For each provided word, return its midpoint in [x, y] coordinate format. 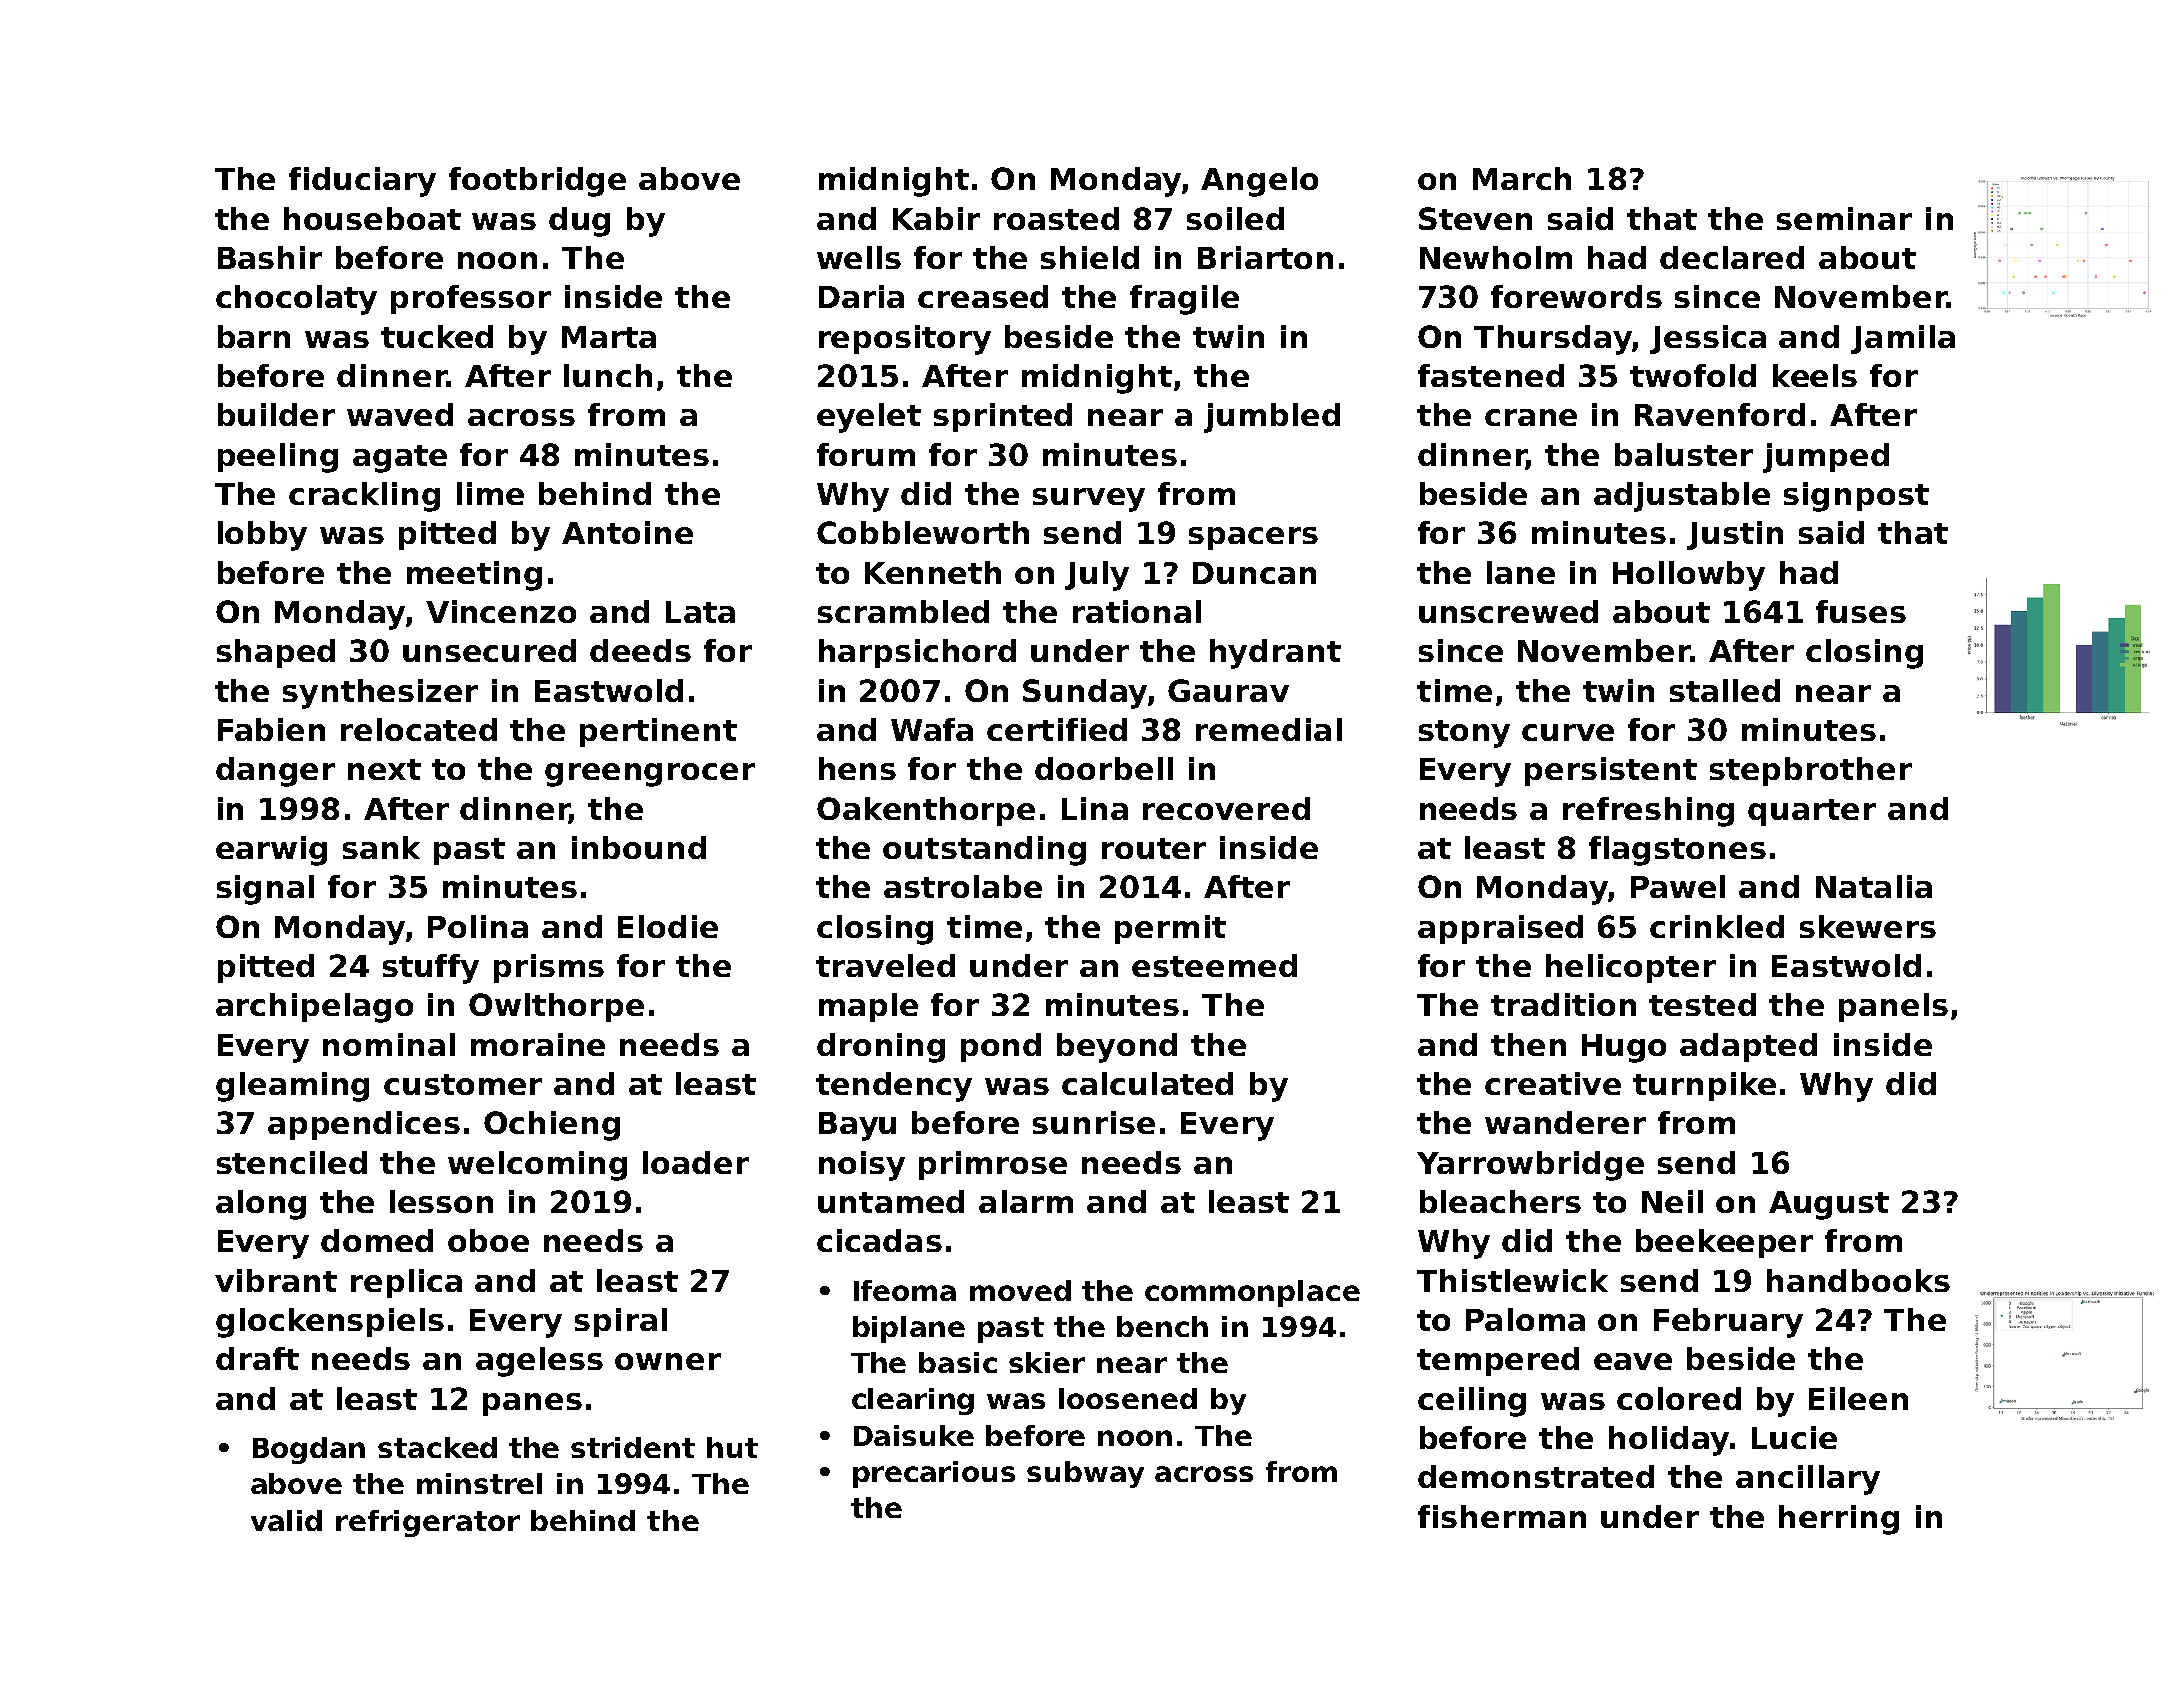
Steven [1475, 218]
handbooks [1858, 1280]
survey [1089, 500]
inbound [639, 847]
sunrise [1094, 1122]
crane [1531, 417]
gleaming [292, 1087]
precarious [934, 1474]
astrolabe [963, 886]
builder [276, 414]
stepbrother [1811, 771]
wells [859, 257]
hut [732, 1447]
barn [254, 336]
